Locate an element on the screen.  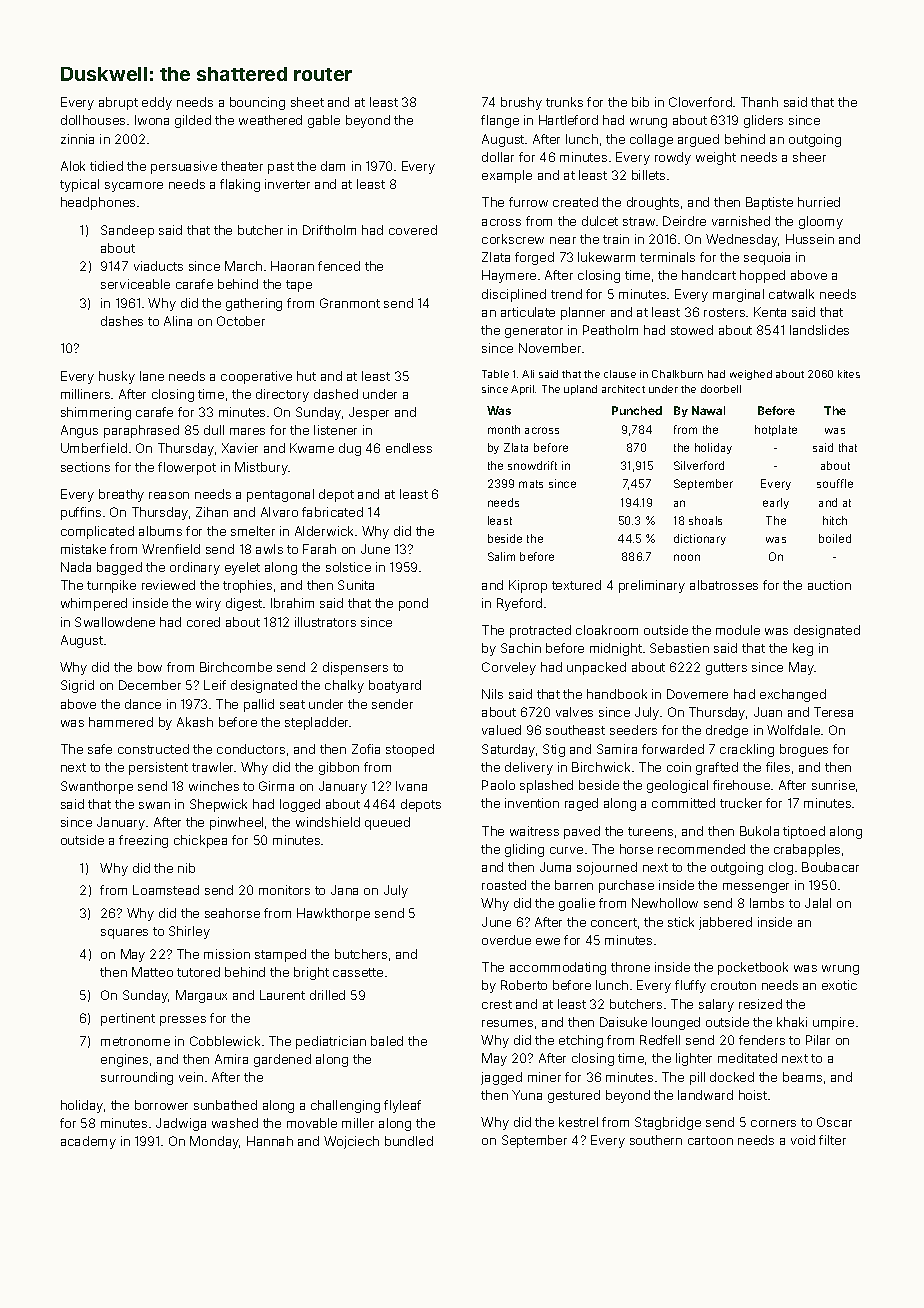
dull is located at coordinates (214, 430).
